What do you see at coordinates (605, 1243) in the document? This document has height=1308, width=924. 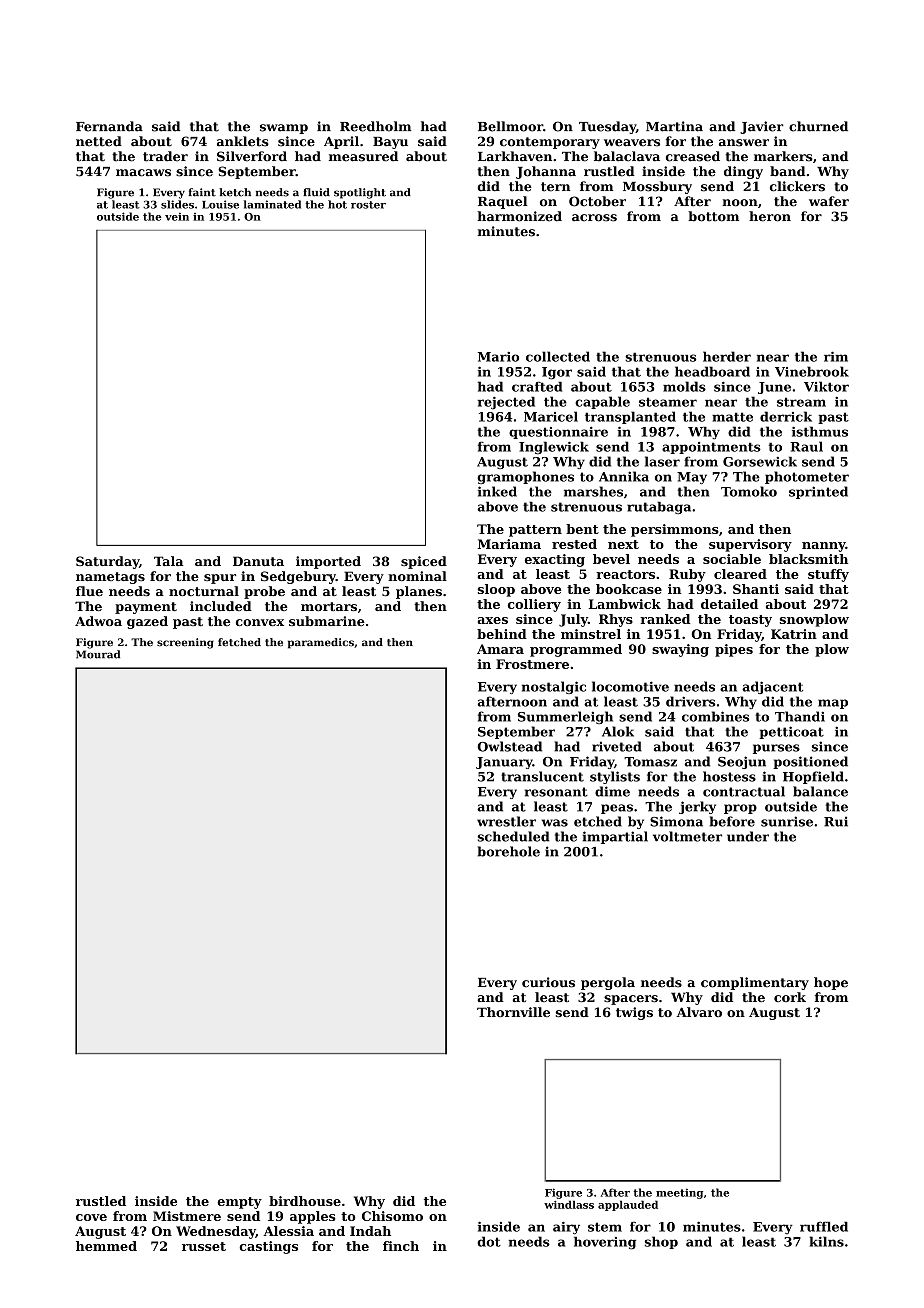 I see `hovering` at bounding box center [605, 1243].
